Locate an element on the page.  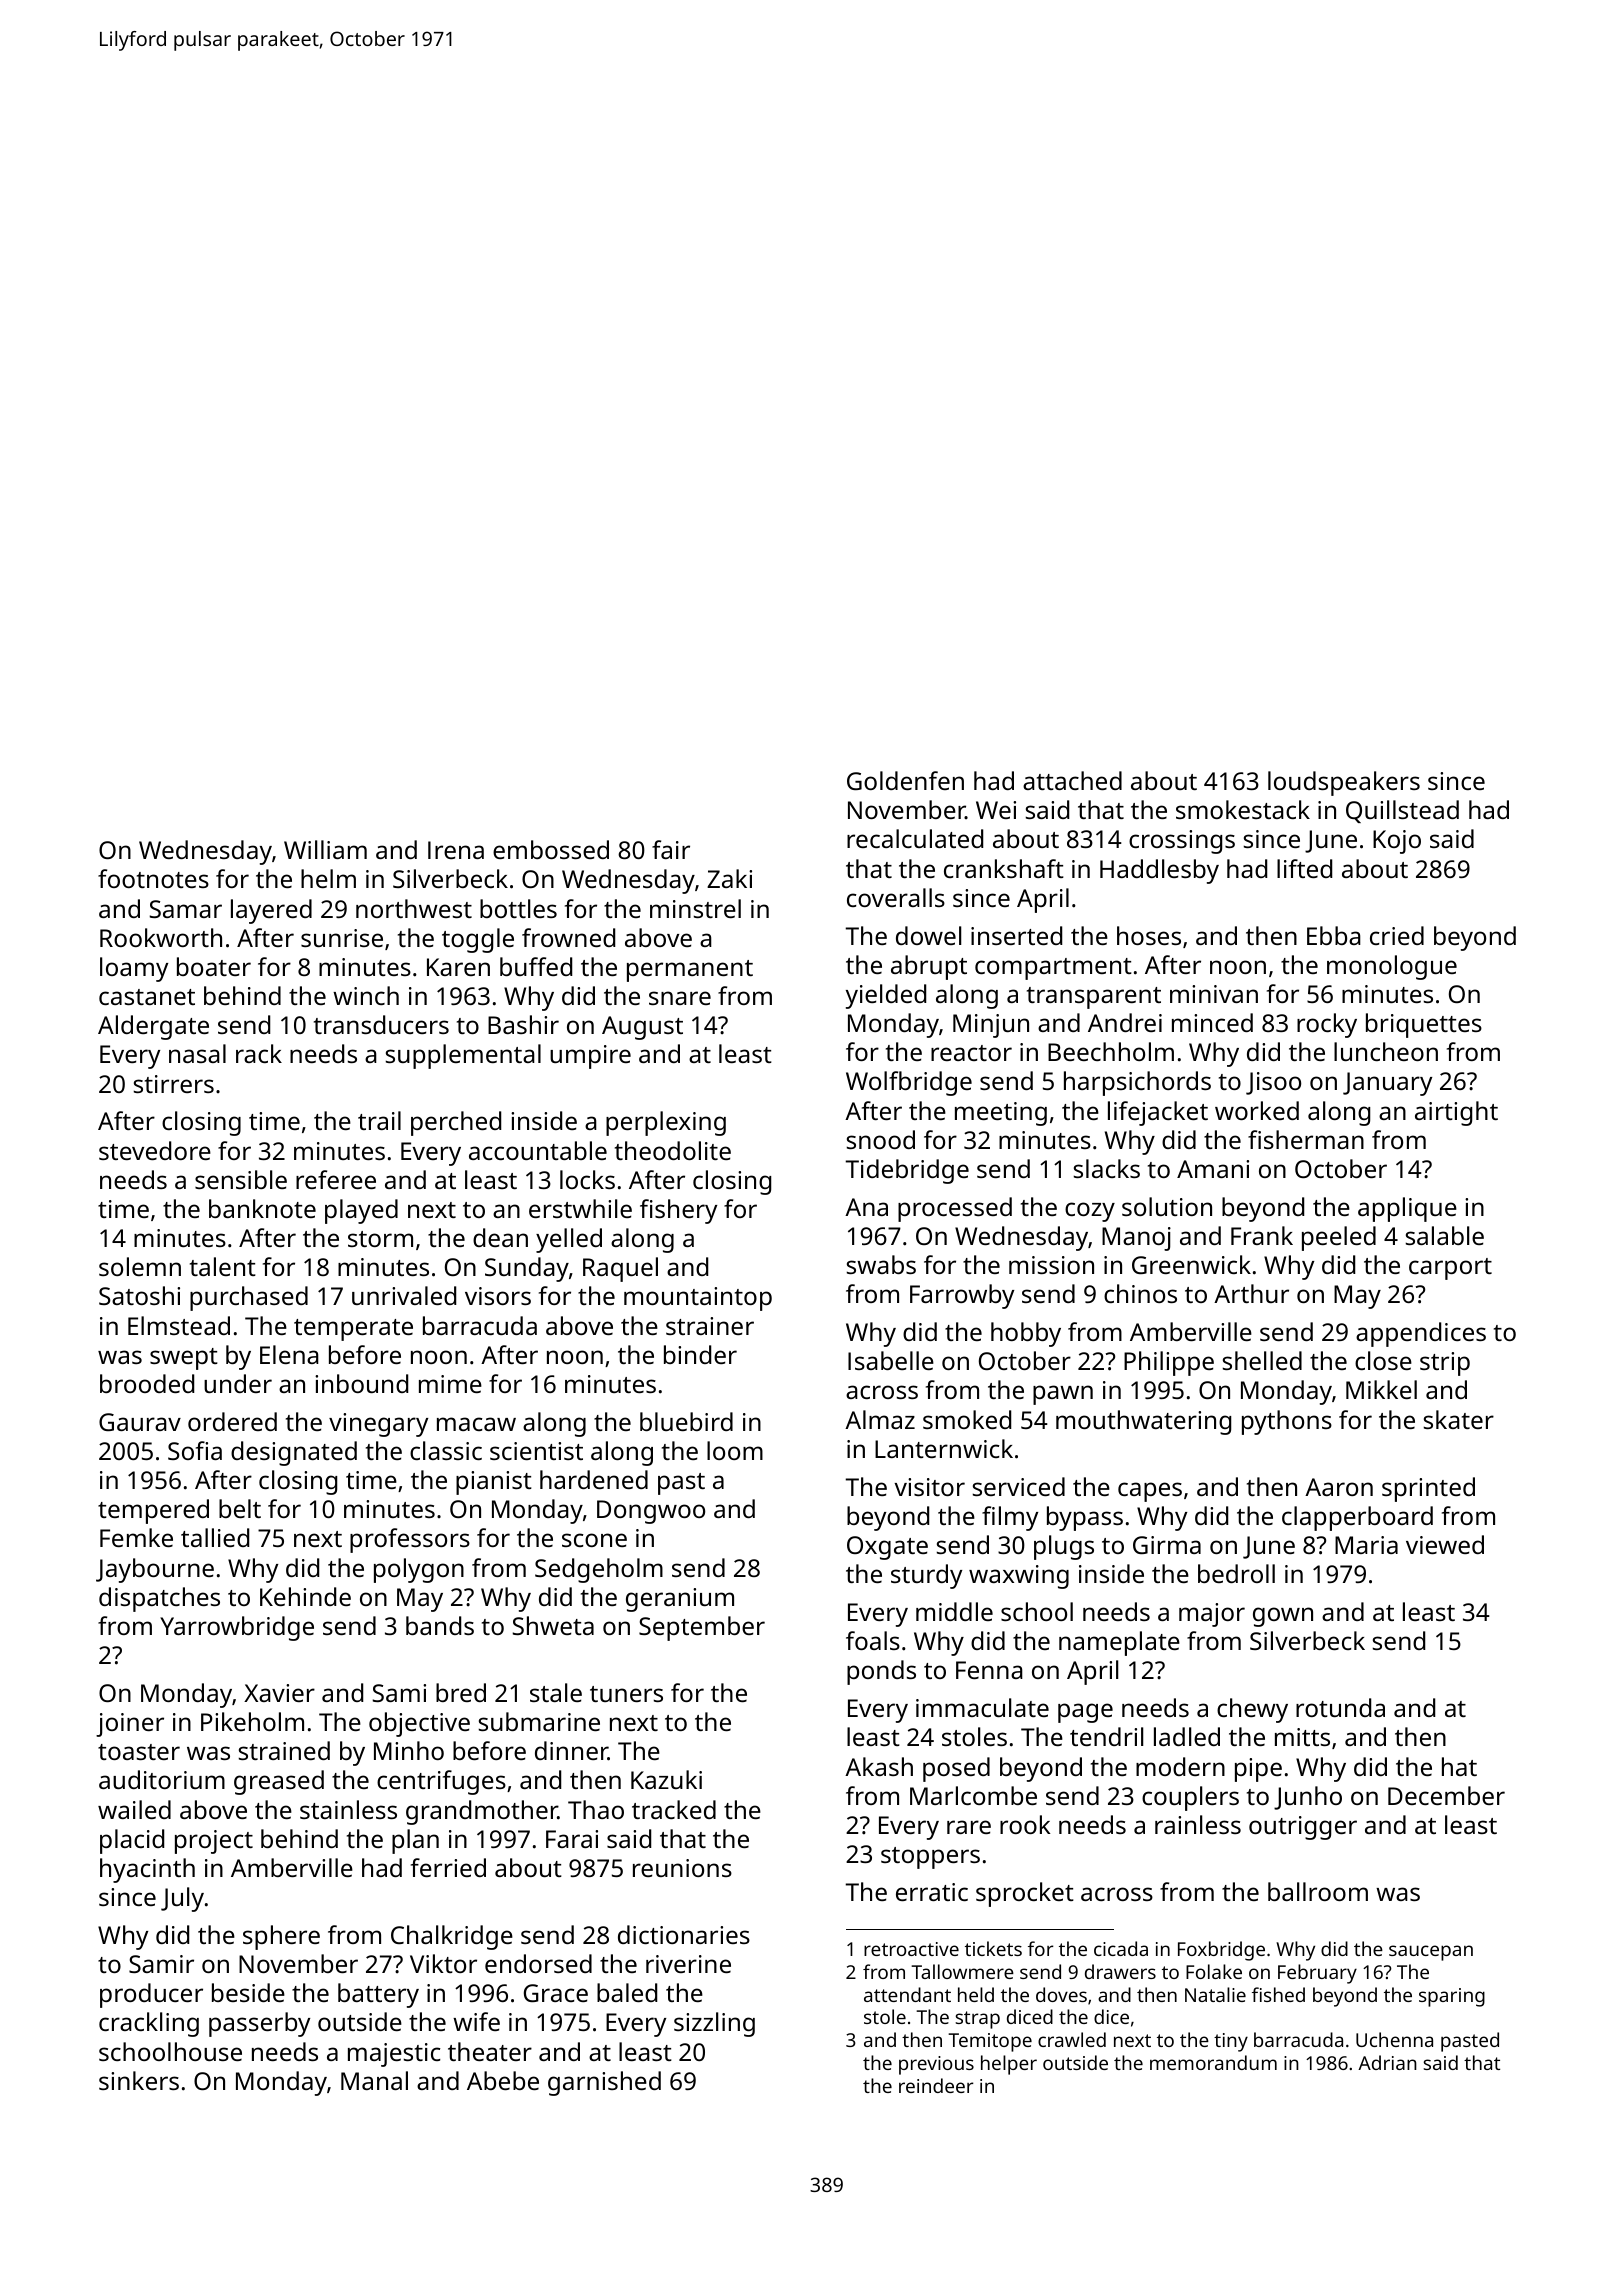
joiner is located at coordinates (130, 1725).
